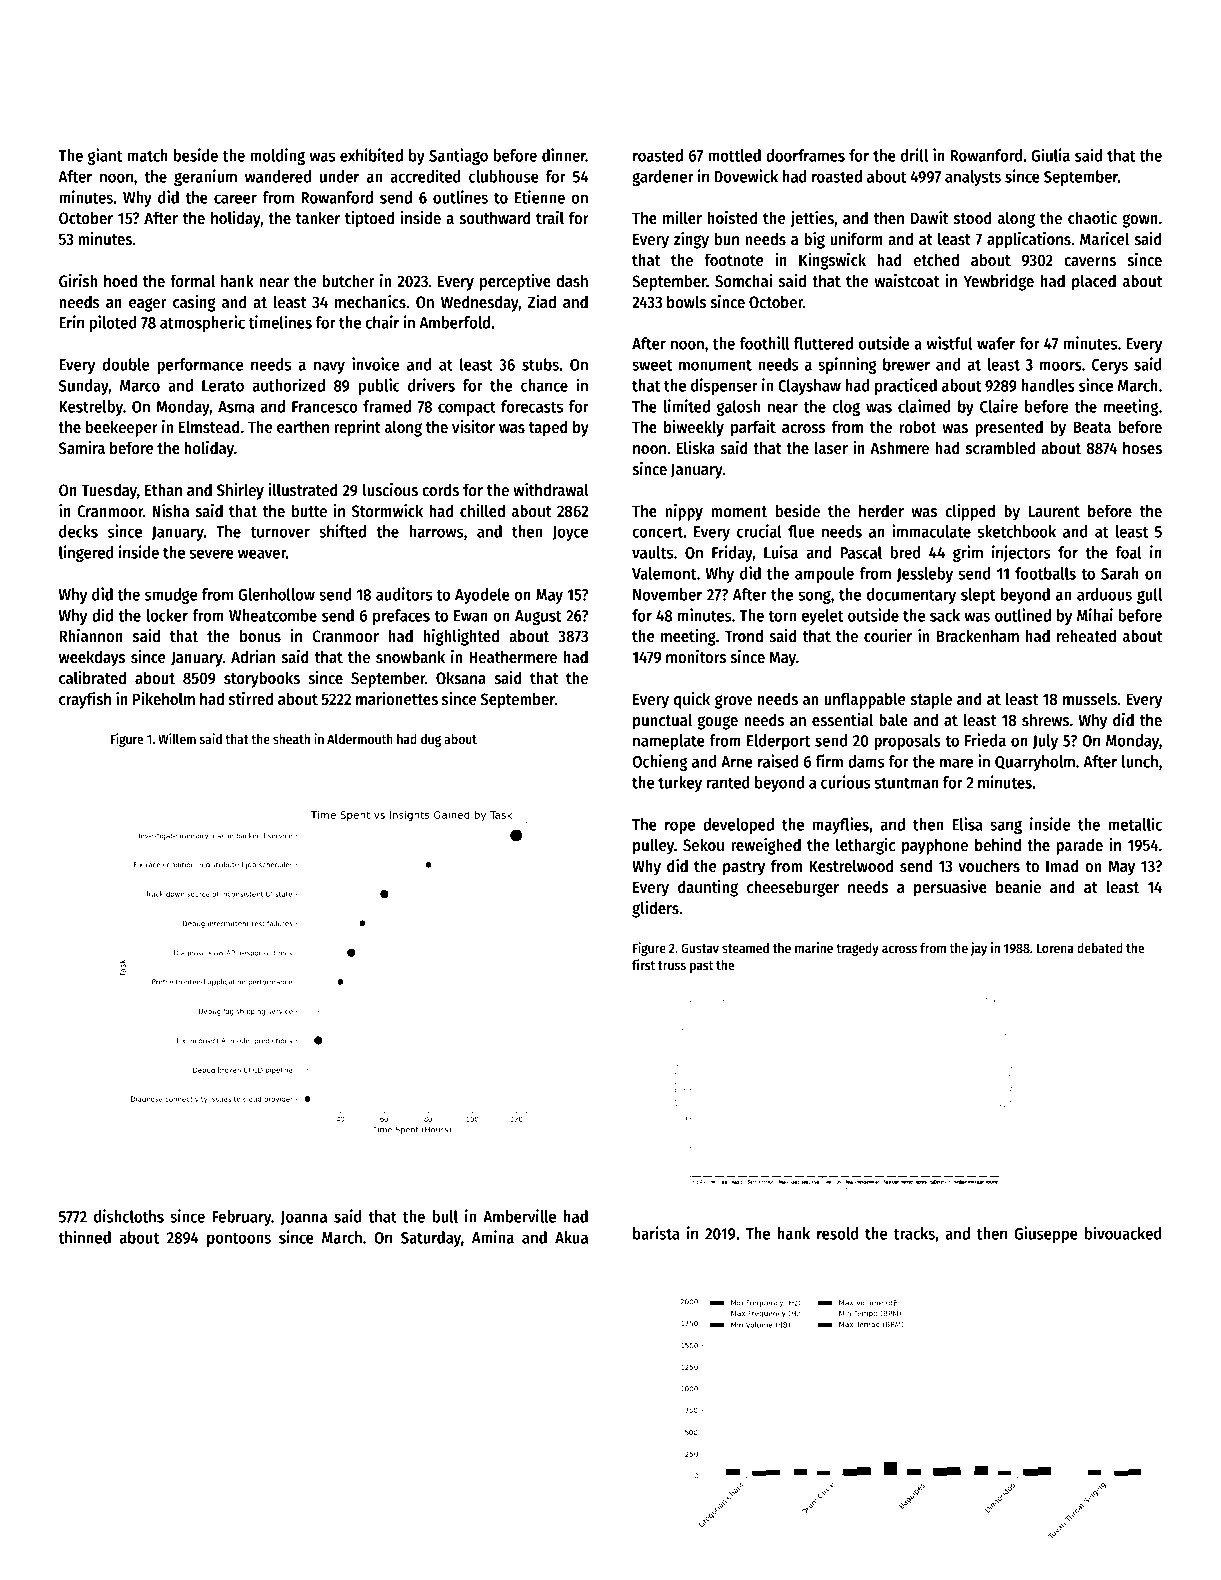 This screenshot has width=1221, height=1580. What do you see at coordinates (550, 218) in the screenshot?
I see `trail` at bounding box center [550, 218].
